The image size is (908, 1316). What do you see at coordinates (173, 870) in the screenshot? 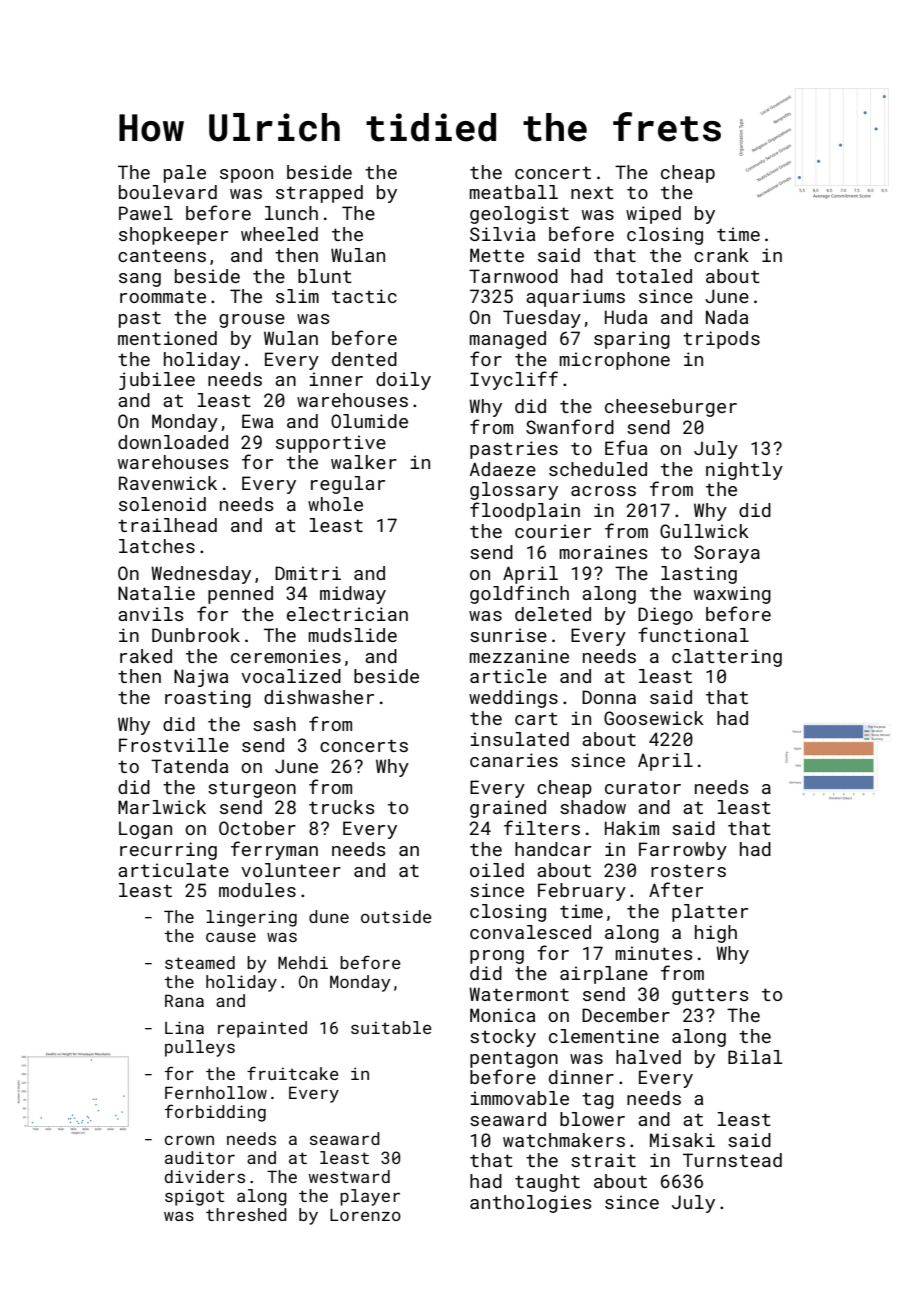
I see `articulate` at bounding box center [173, 870].
